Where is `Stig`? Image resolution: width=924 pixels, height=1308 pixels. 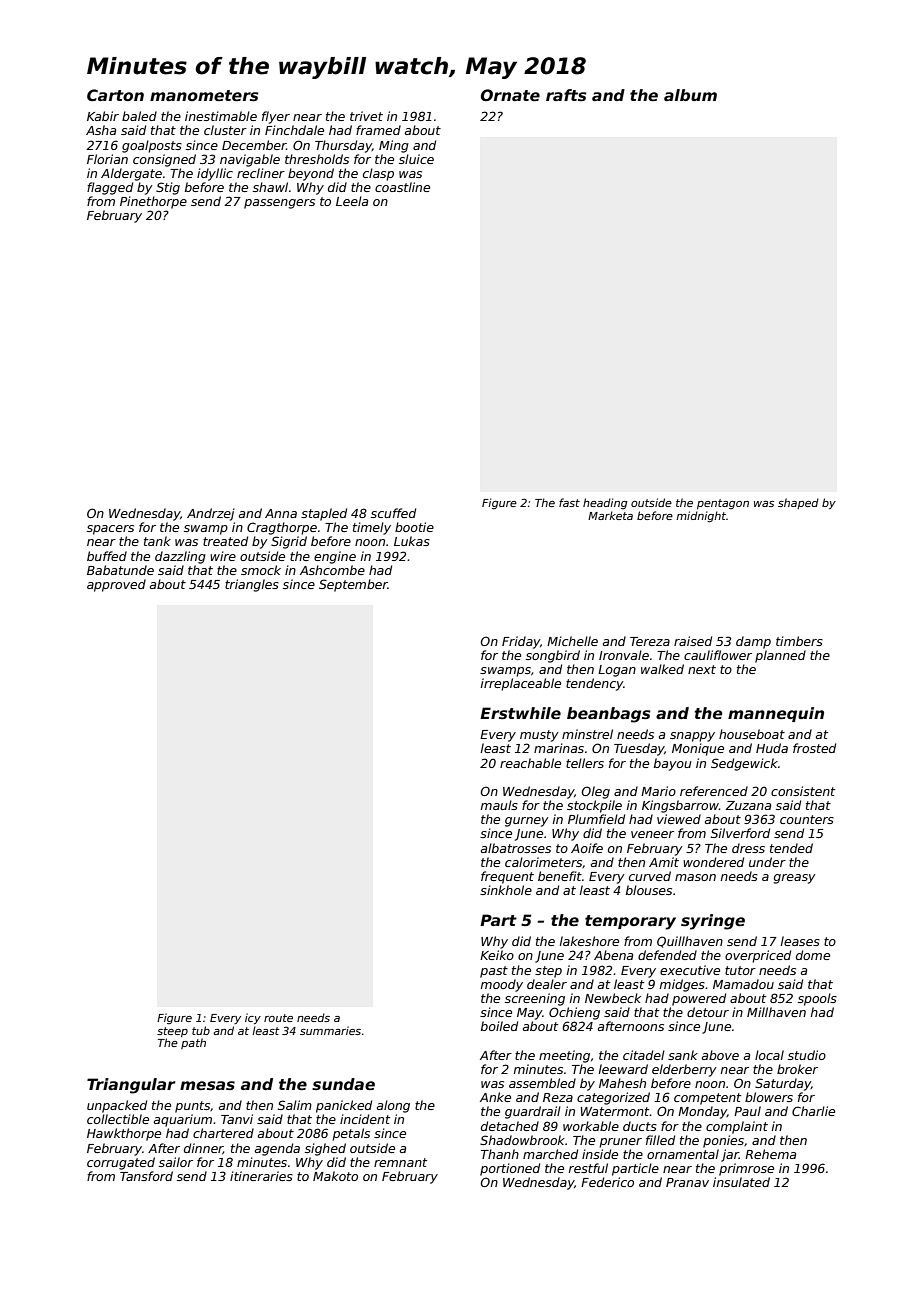 Stig is located at coordinates (168, 188).
